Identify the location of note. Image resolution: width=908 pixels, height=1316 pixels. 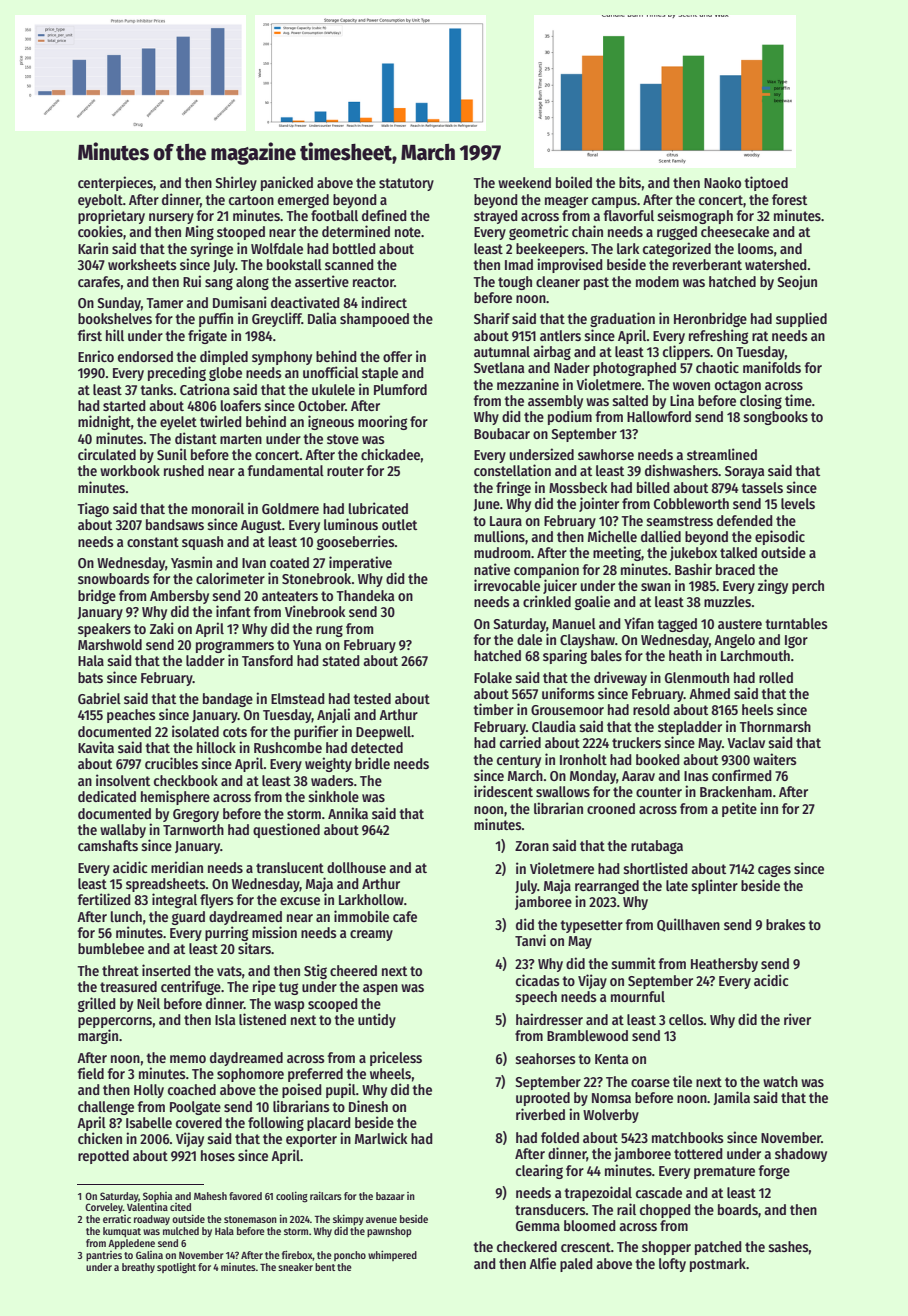
(408, 232).
